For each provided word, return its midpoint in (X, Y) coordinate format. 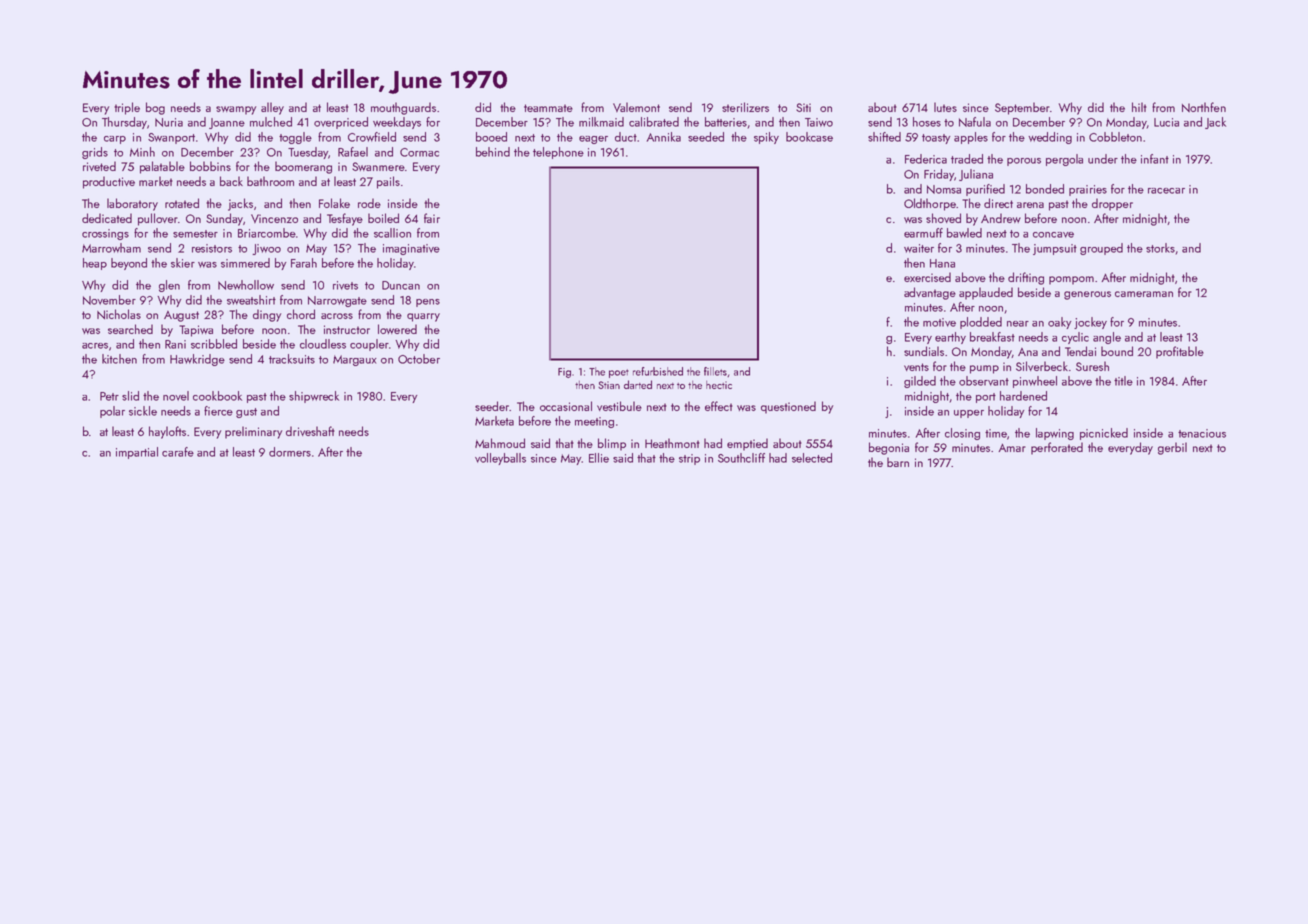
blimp (612, 444)
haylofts (167, 432)
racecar (1166, 191)
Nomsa (944, 189)
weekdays (397, 123)
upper (969, 414)
